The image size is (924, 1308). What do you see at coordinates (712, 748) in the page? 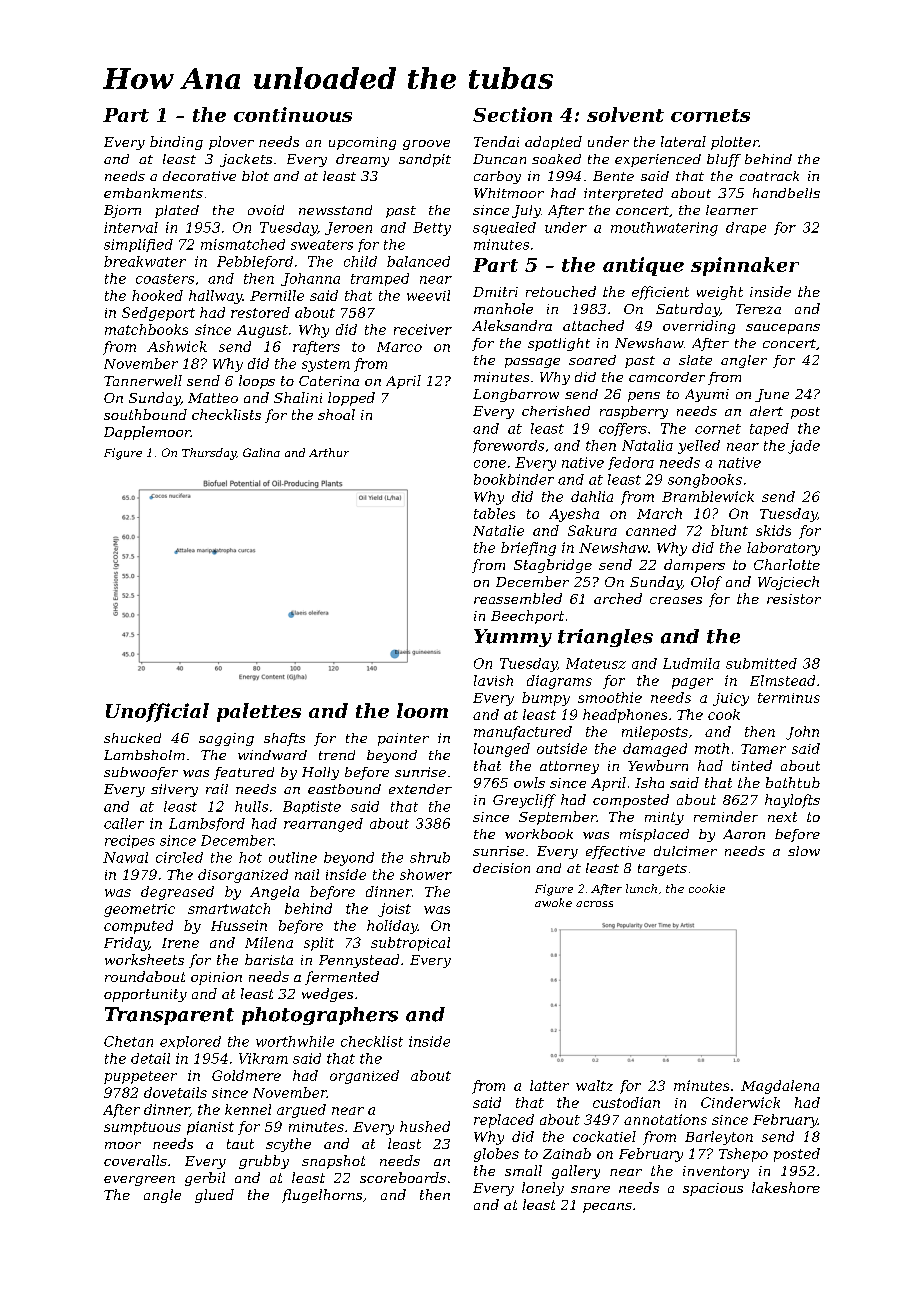
I see `moth` at bounding box center [712, 748].
